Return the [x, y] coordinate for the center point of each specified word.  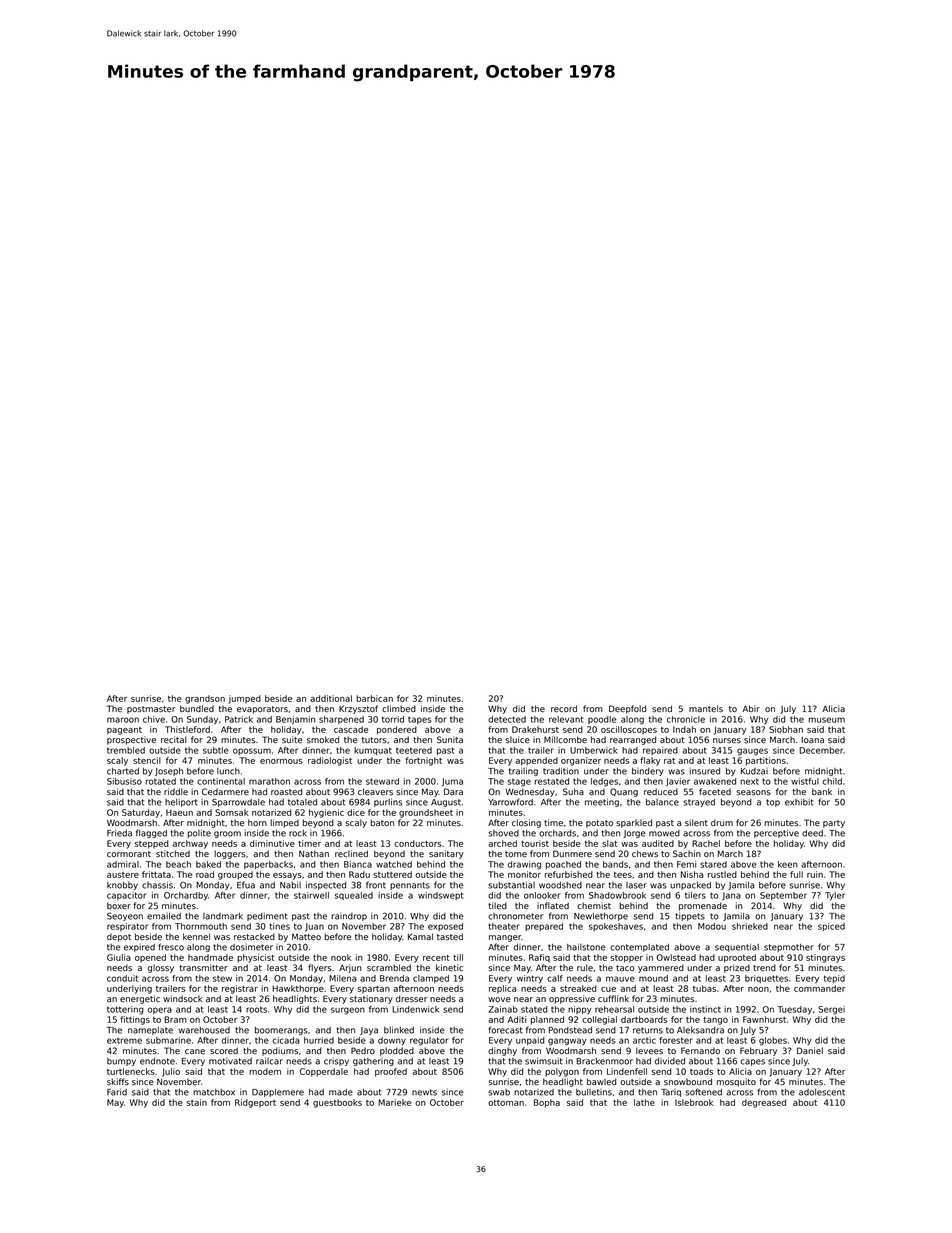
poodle [602, 720]
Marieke [394, 1102]
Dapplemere [278, 1093]
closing [526, 823]
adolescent [822, 1092]
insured [705, 771]
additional [331, 698]
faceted [715, 791]
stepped [152, 844]
